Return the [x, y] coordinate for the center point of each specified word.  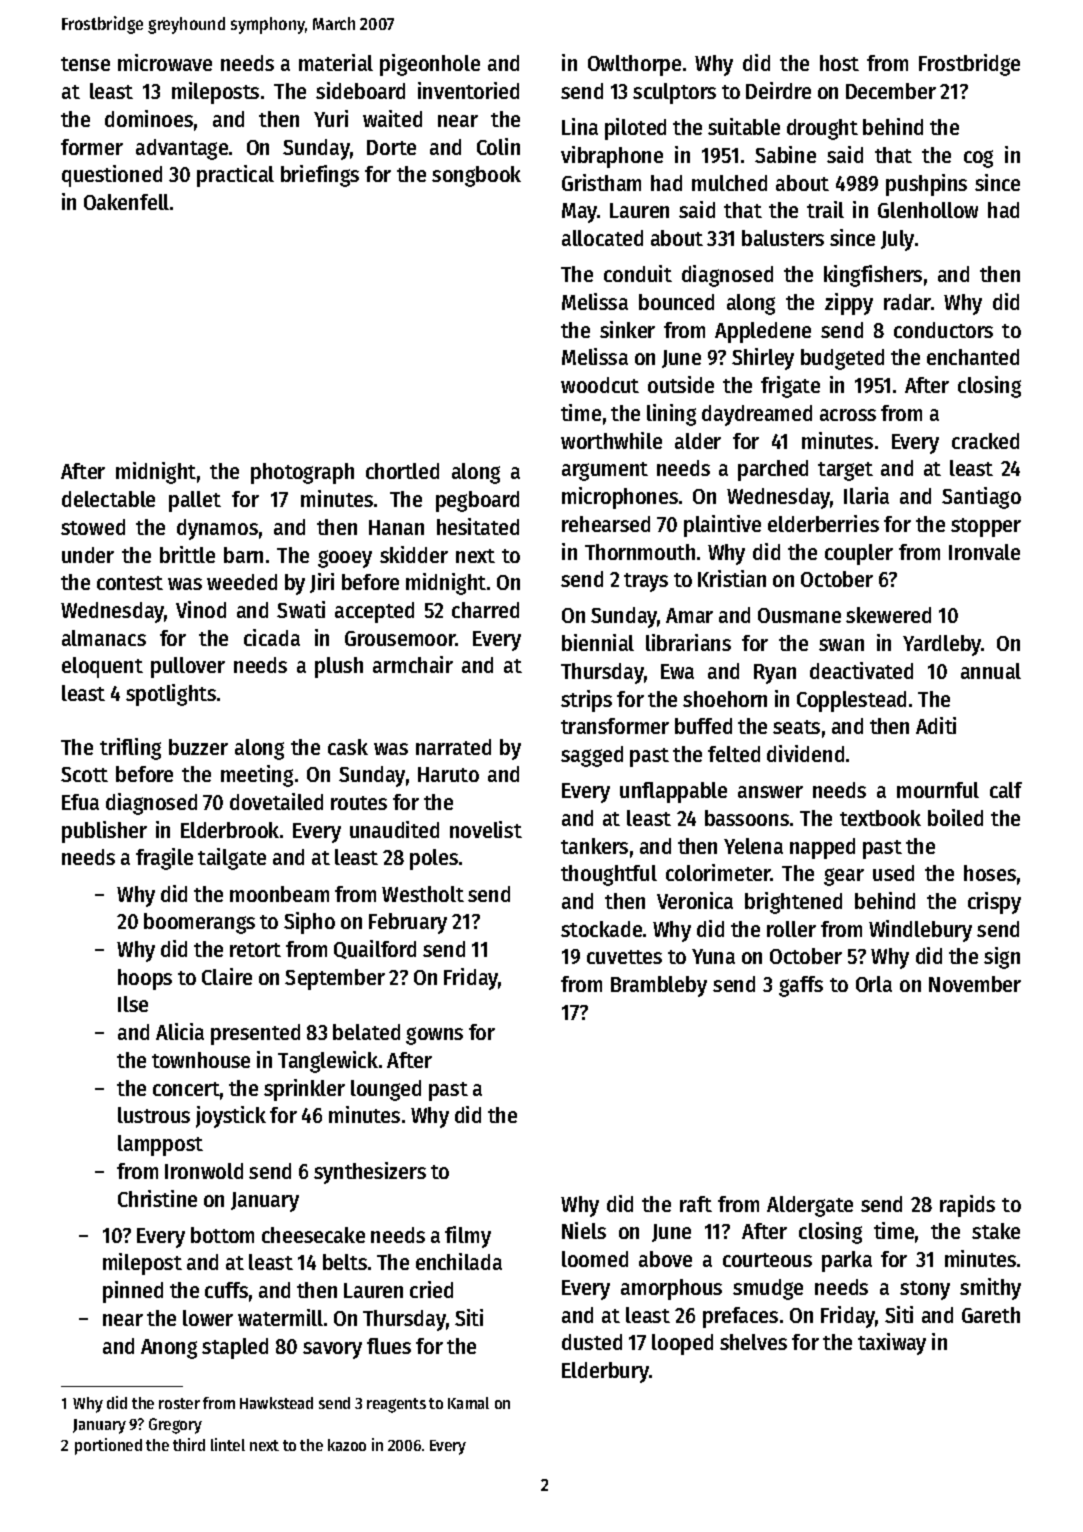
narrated [453, 747]
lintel [228, 1444]
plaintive [722, 526]
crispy [994, 903]
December [891, 91]
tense [85, 64]
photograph [302, 473]
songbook [476, 176]
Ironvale [984, 552]
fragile [164, 859]
